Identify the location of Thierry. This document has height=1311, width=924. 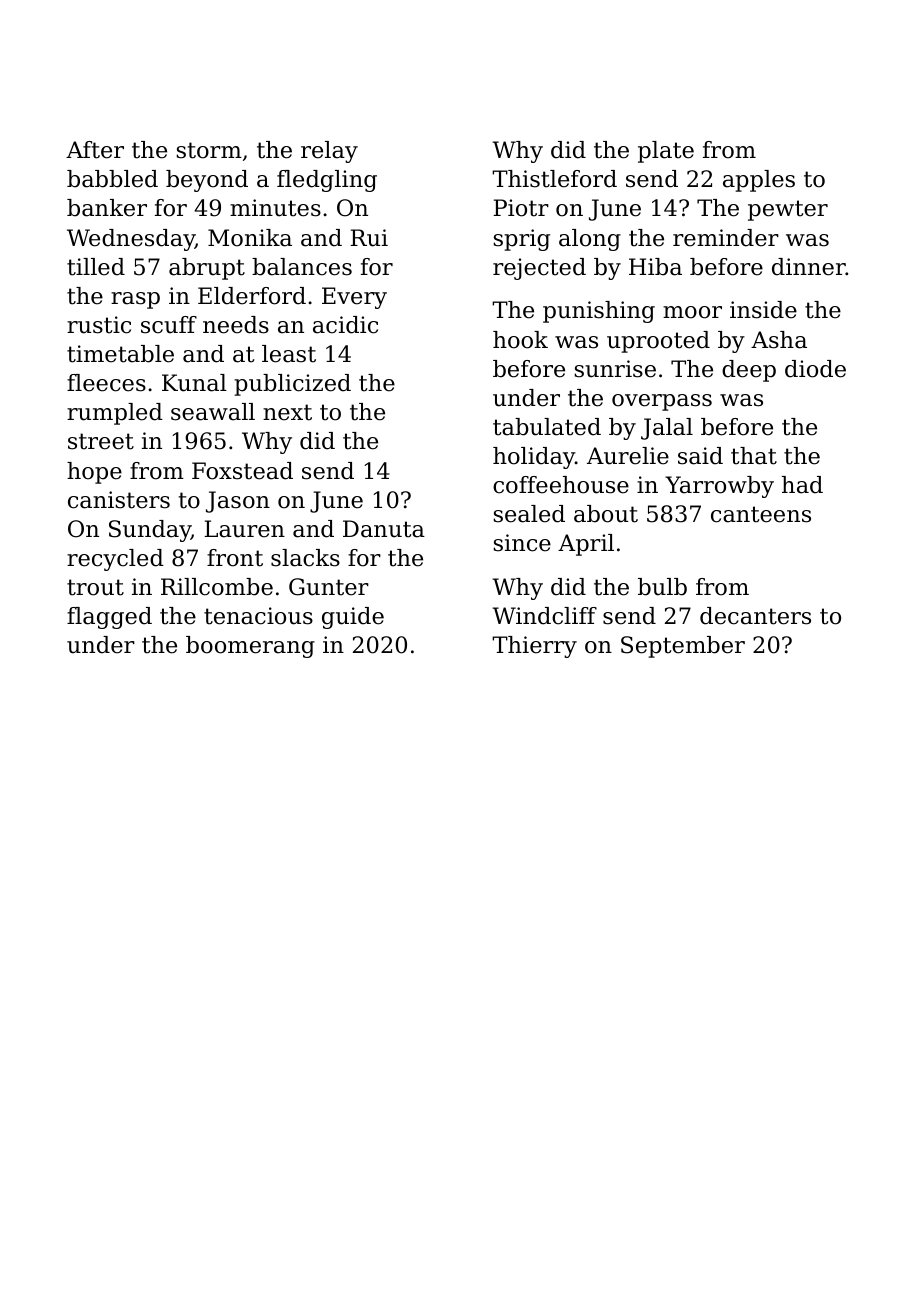
(534, 647).
